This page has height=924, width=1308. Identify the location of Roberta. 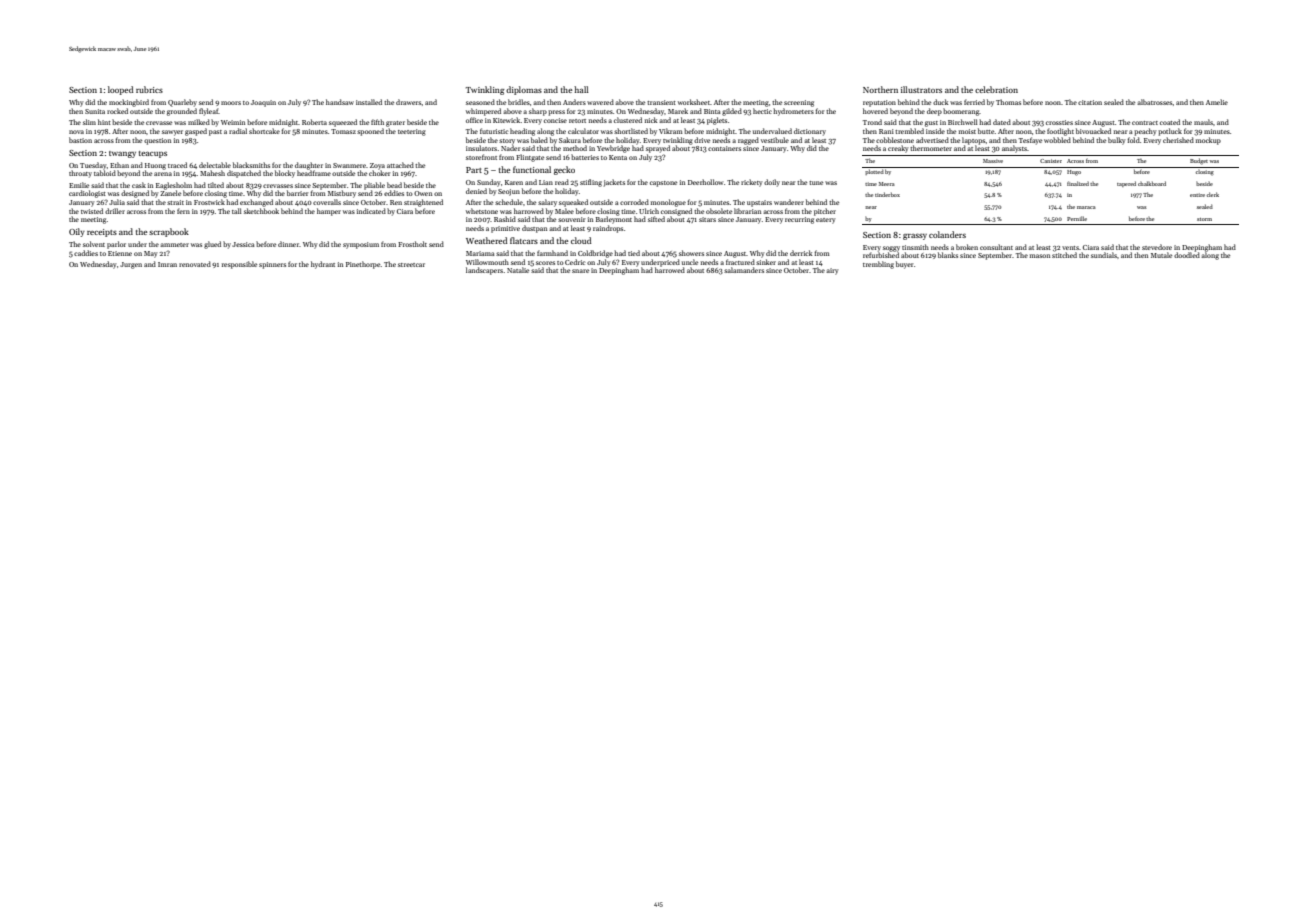
(314, 122).
